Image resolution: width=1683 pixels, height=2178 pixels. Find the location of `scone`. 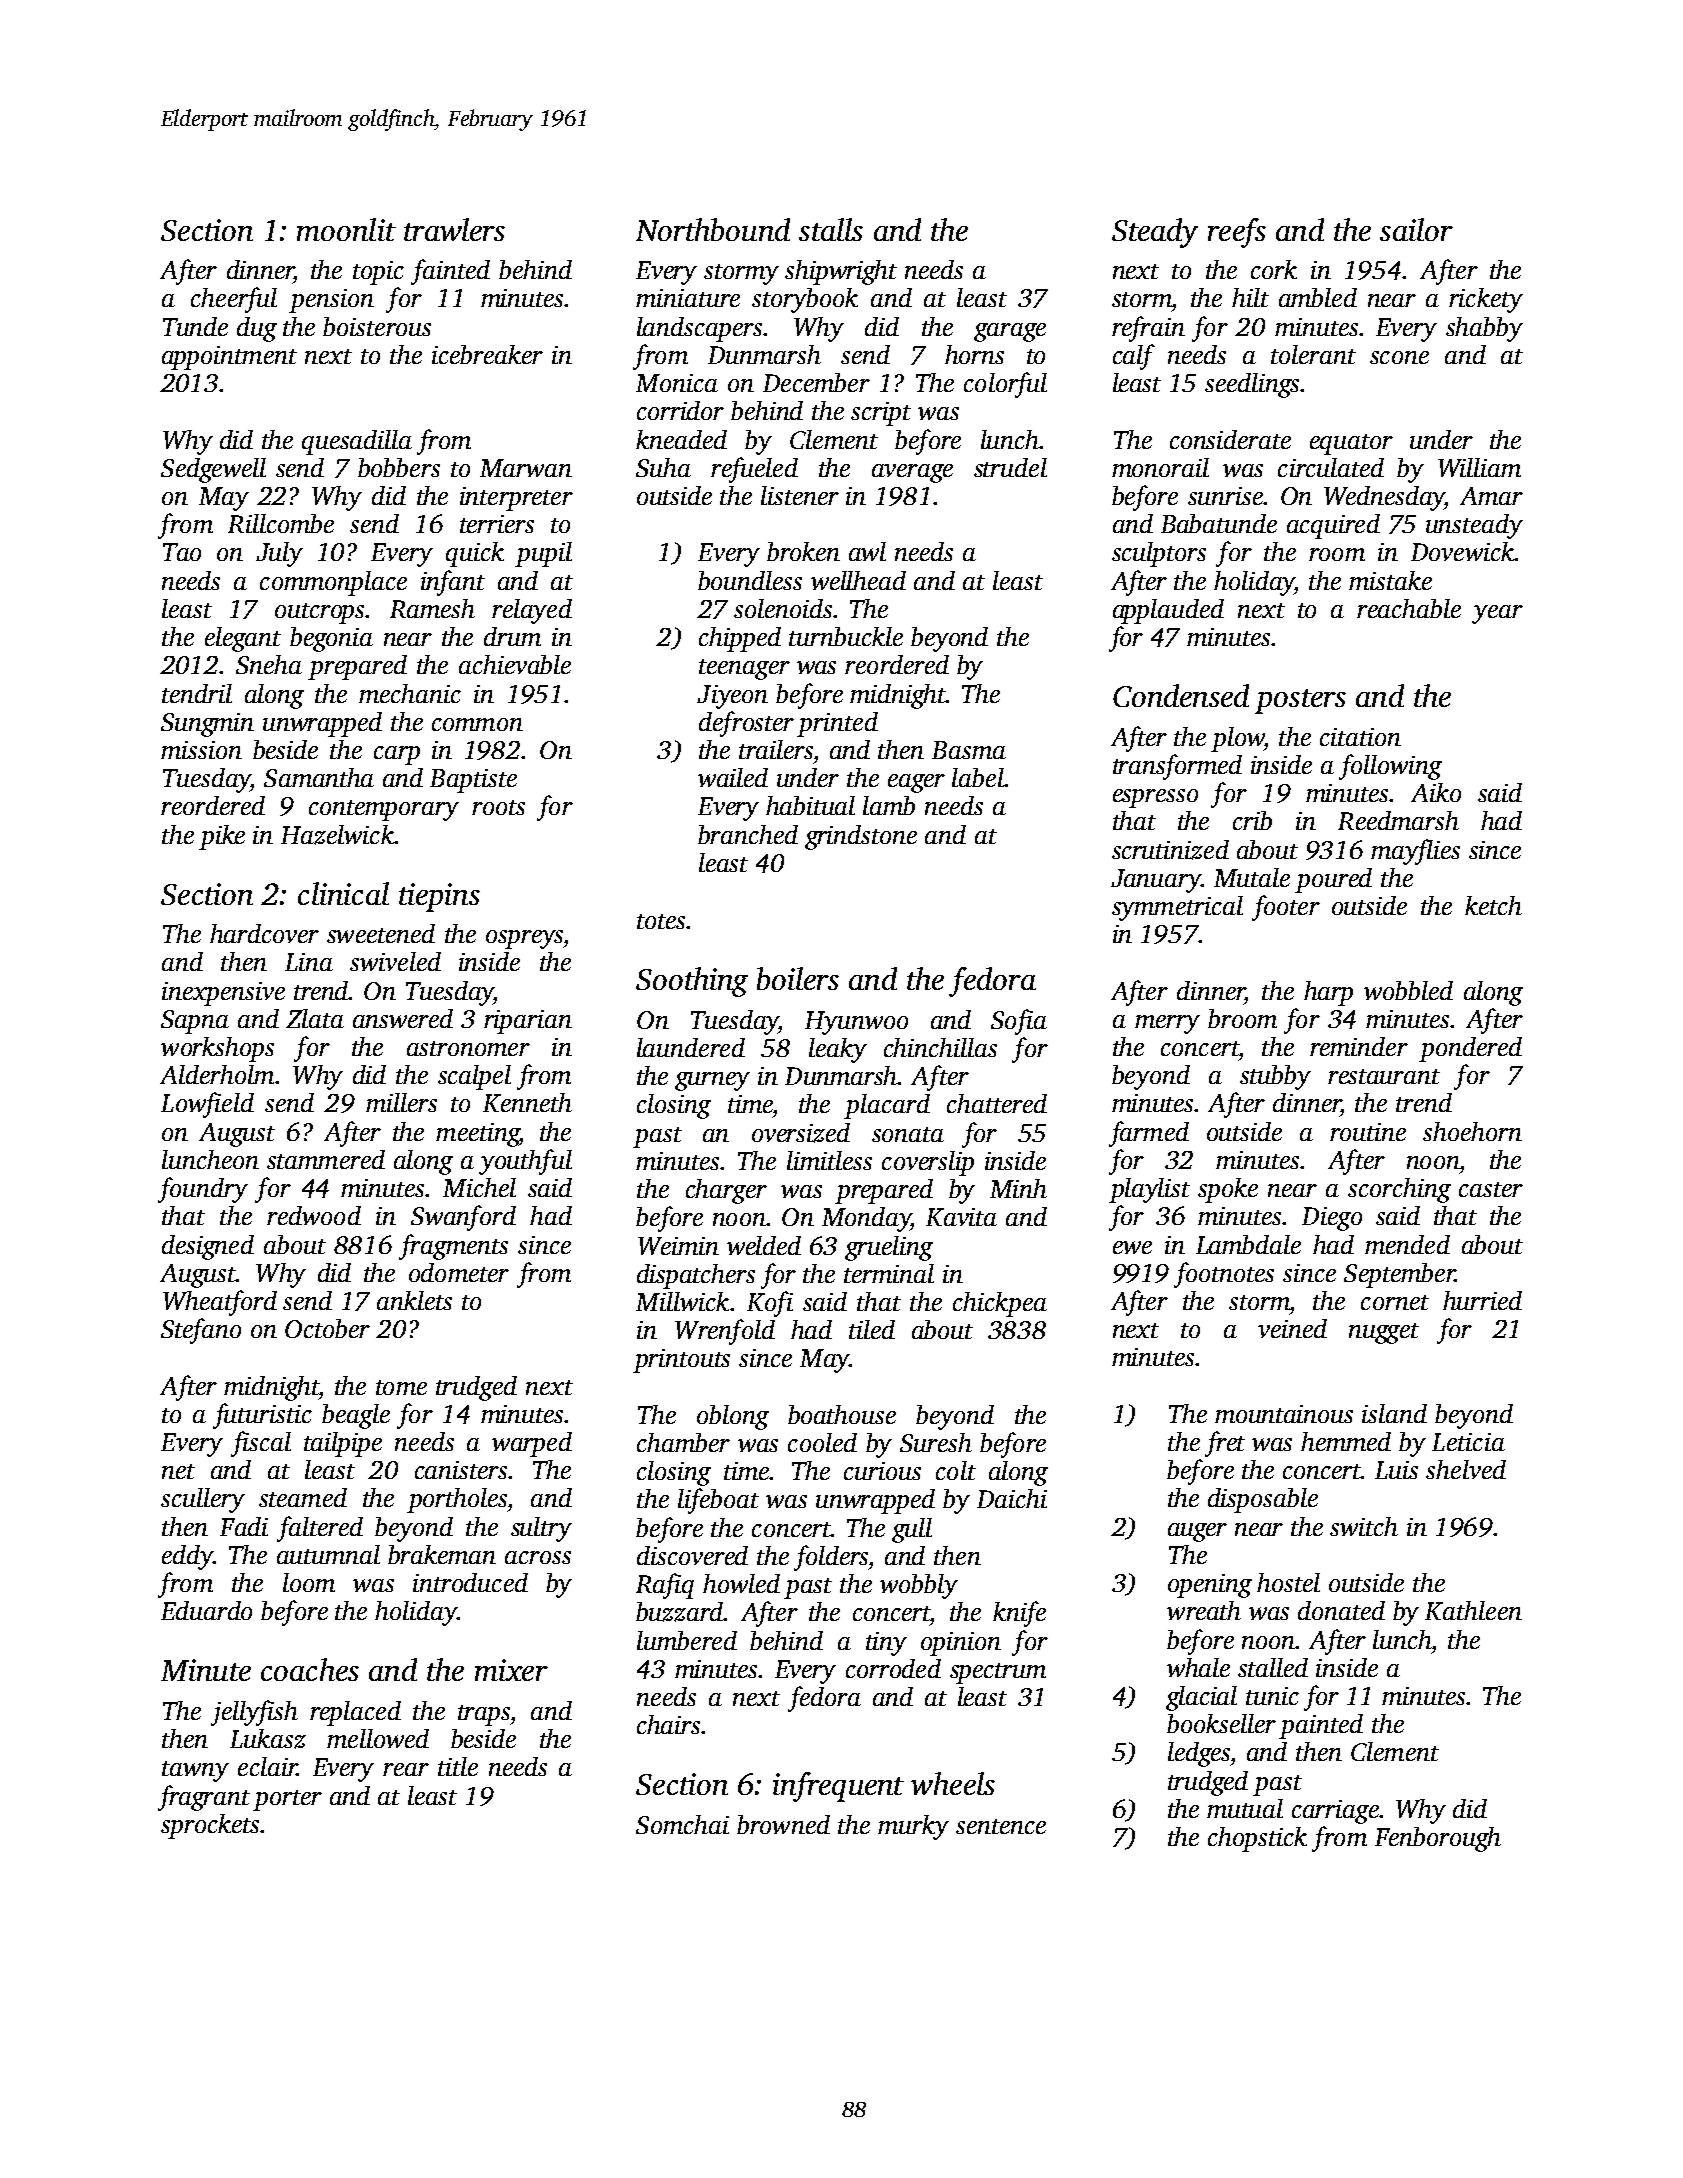

scone is located at coordinates (1399, 357).
